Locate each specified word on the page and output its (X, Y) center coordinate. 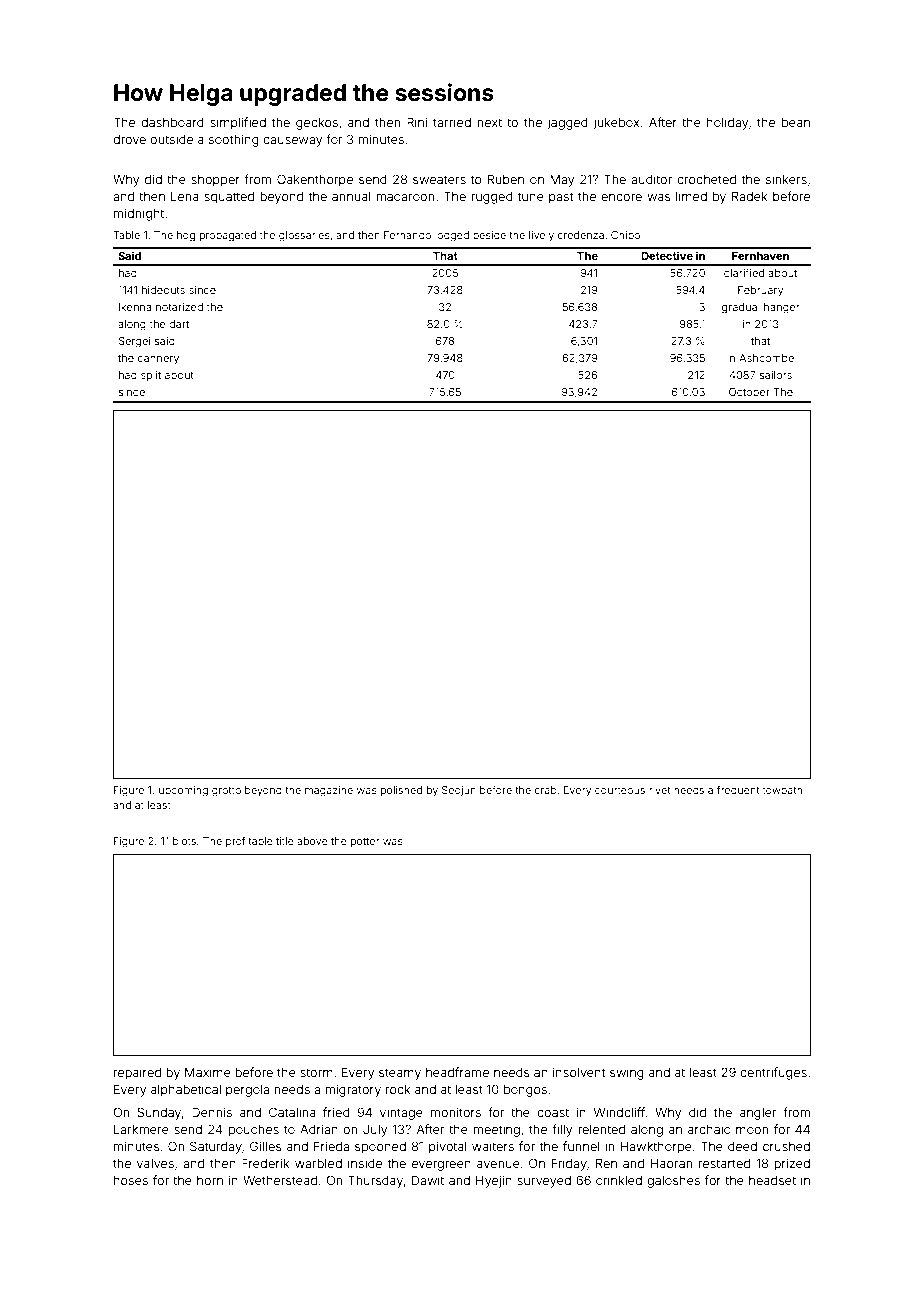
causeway (293, 142)
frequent (738, 791)
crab (546, 790)
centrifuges (773, 1073)
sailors (776, 375)
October (749, 392)
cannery (158, 360)
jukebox (616, 123)
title (285, 841)
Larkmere (141, 1129)
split (151, 376)
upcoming (183, 791)
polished (401, 791)
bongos (525, 1091)
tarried (452, 122)
